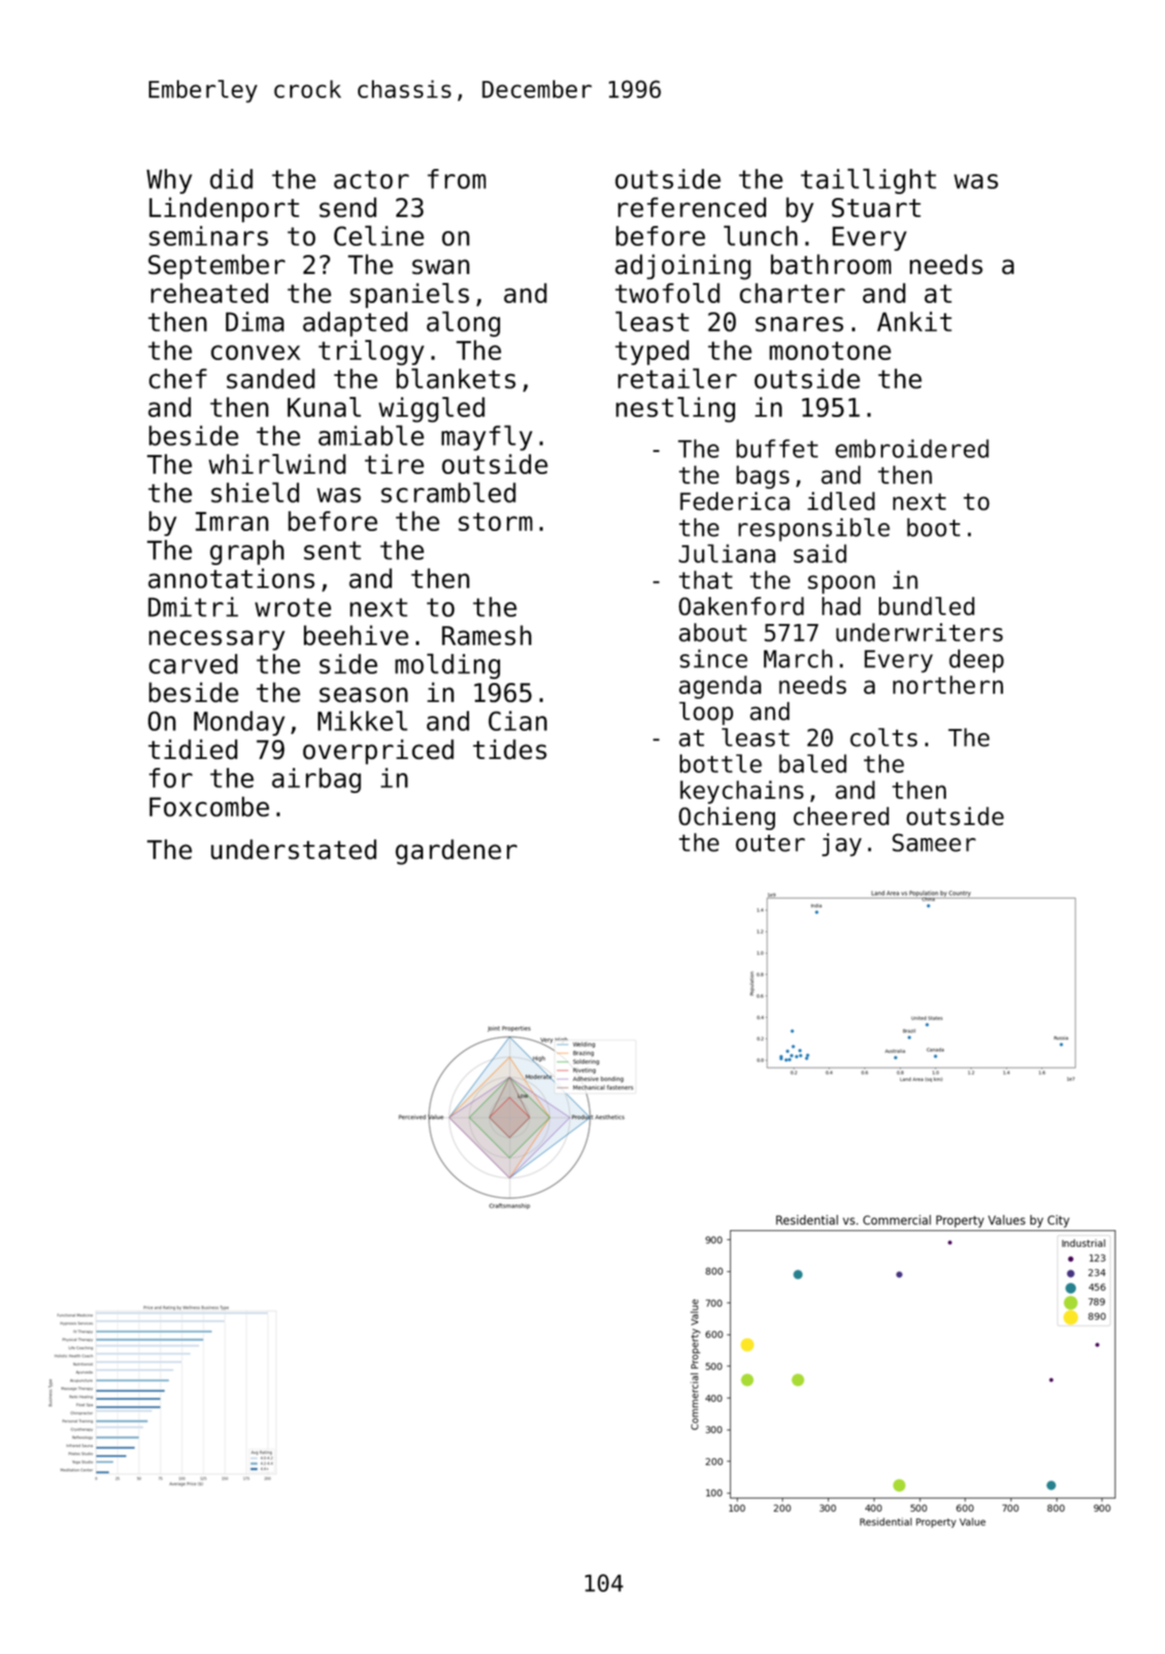  Describe the element at coordinates (667, 293) in the image. I see `twofold` at that location.
